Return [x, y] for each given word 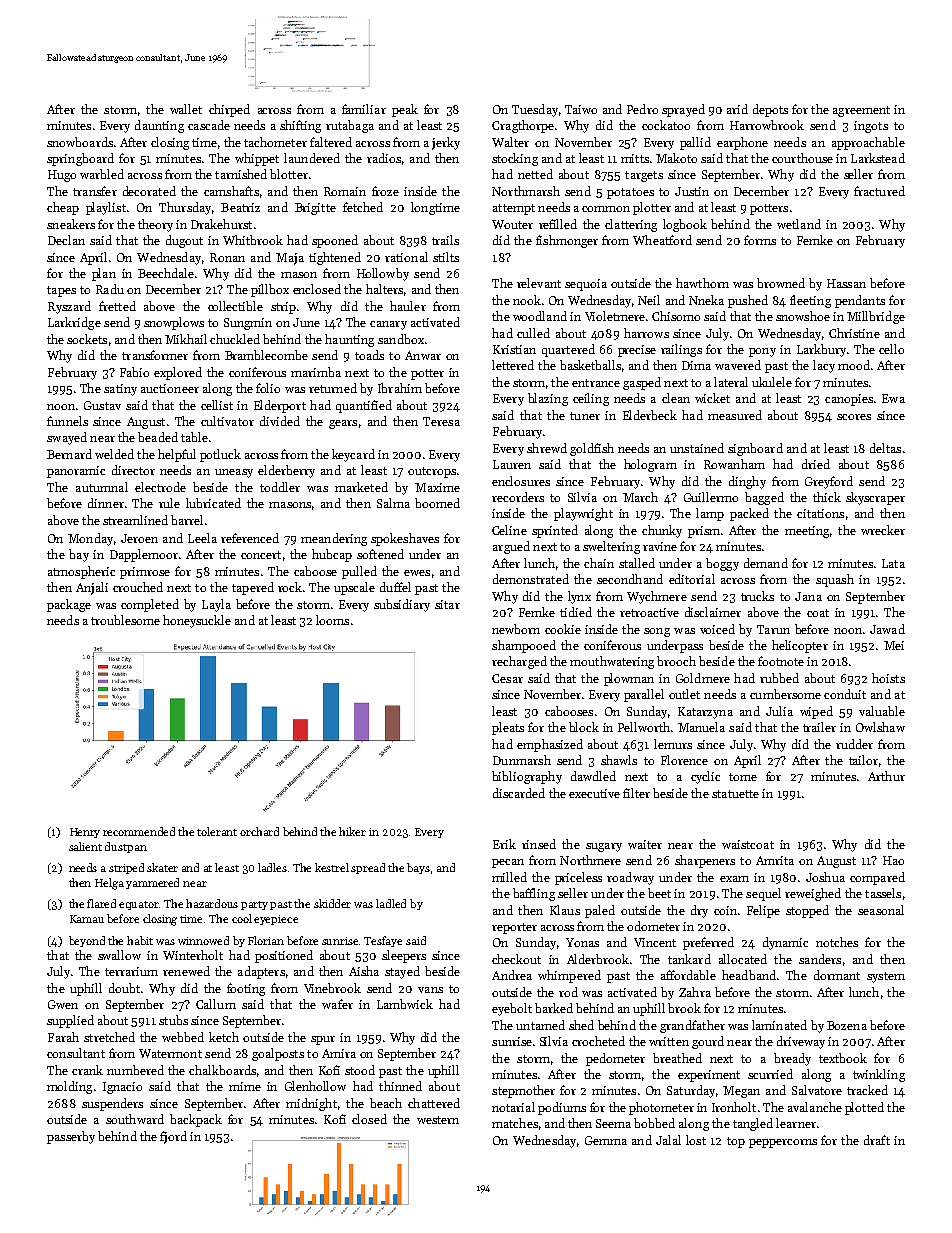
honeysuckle [197, 621]
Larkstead [878, 158]
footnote [781, 661]
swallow [119, 955]
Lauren [512, 464]
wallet [186, 109]
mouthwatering [612, 662]
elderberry [286, 471]
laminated [779, 1025]
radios [384, 158]
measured [735, 415]
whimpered [569, 976]
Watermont [170, 1053]
